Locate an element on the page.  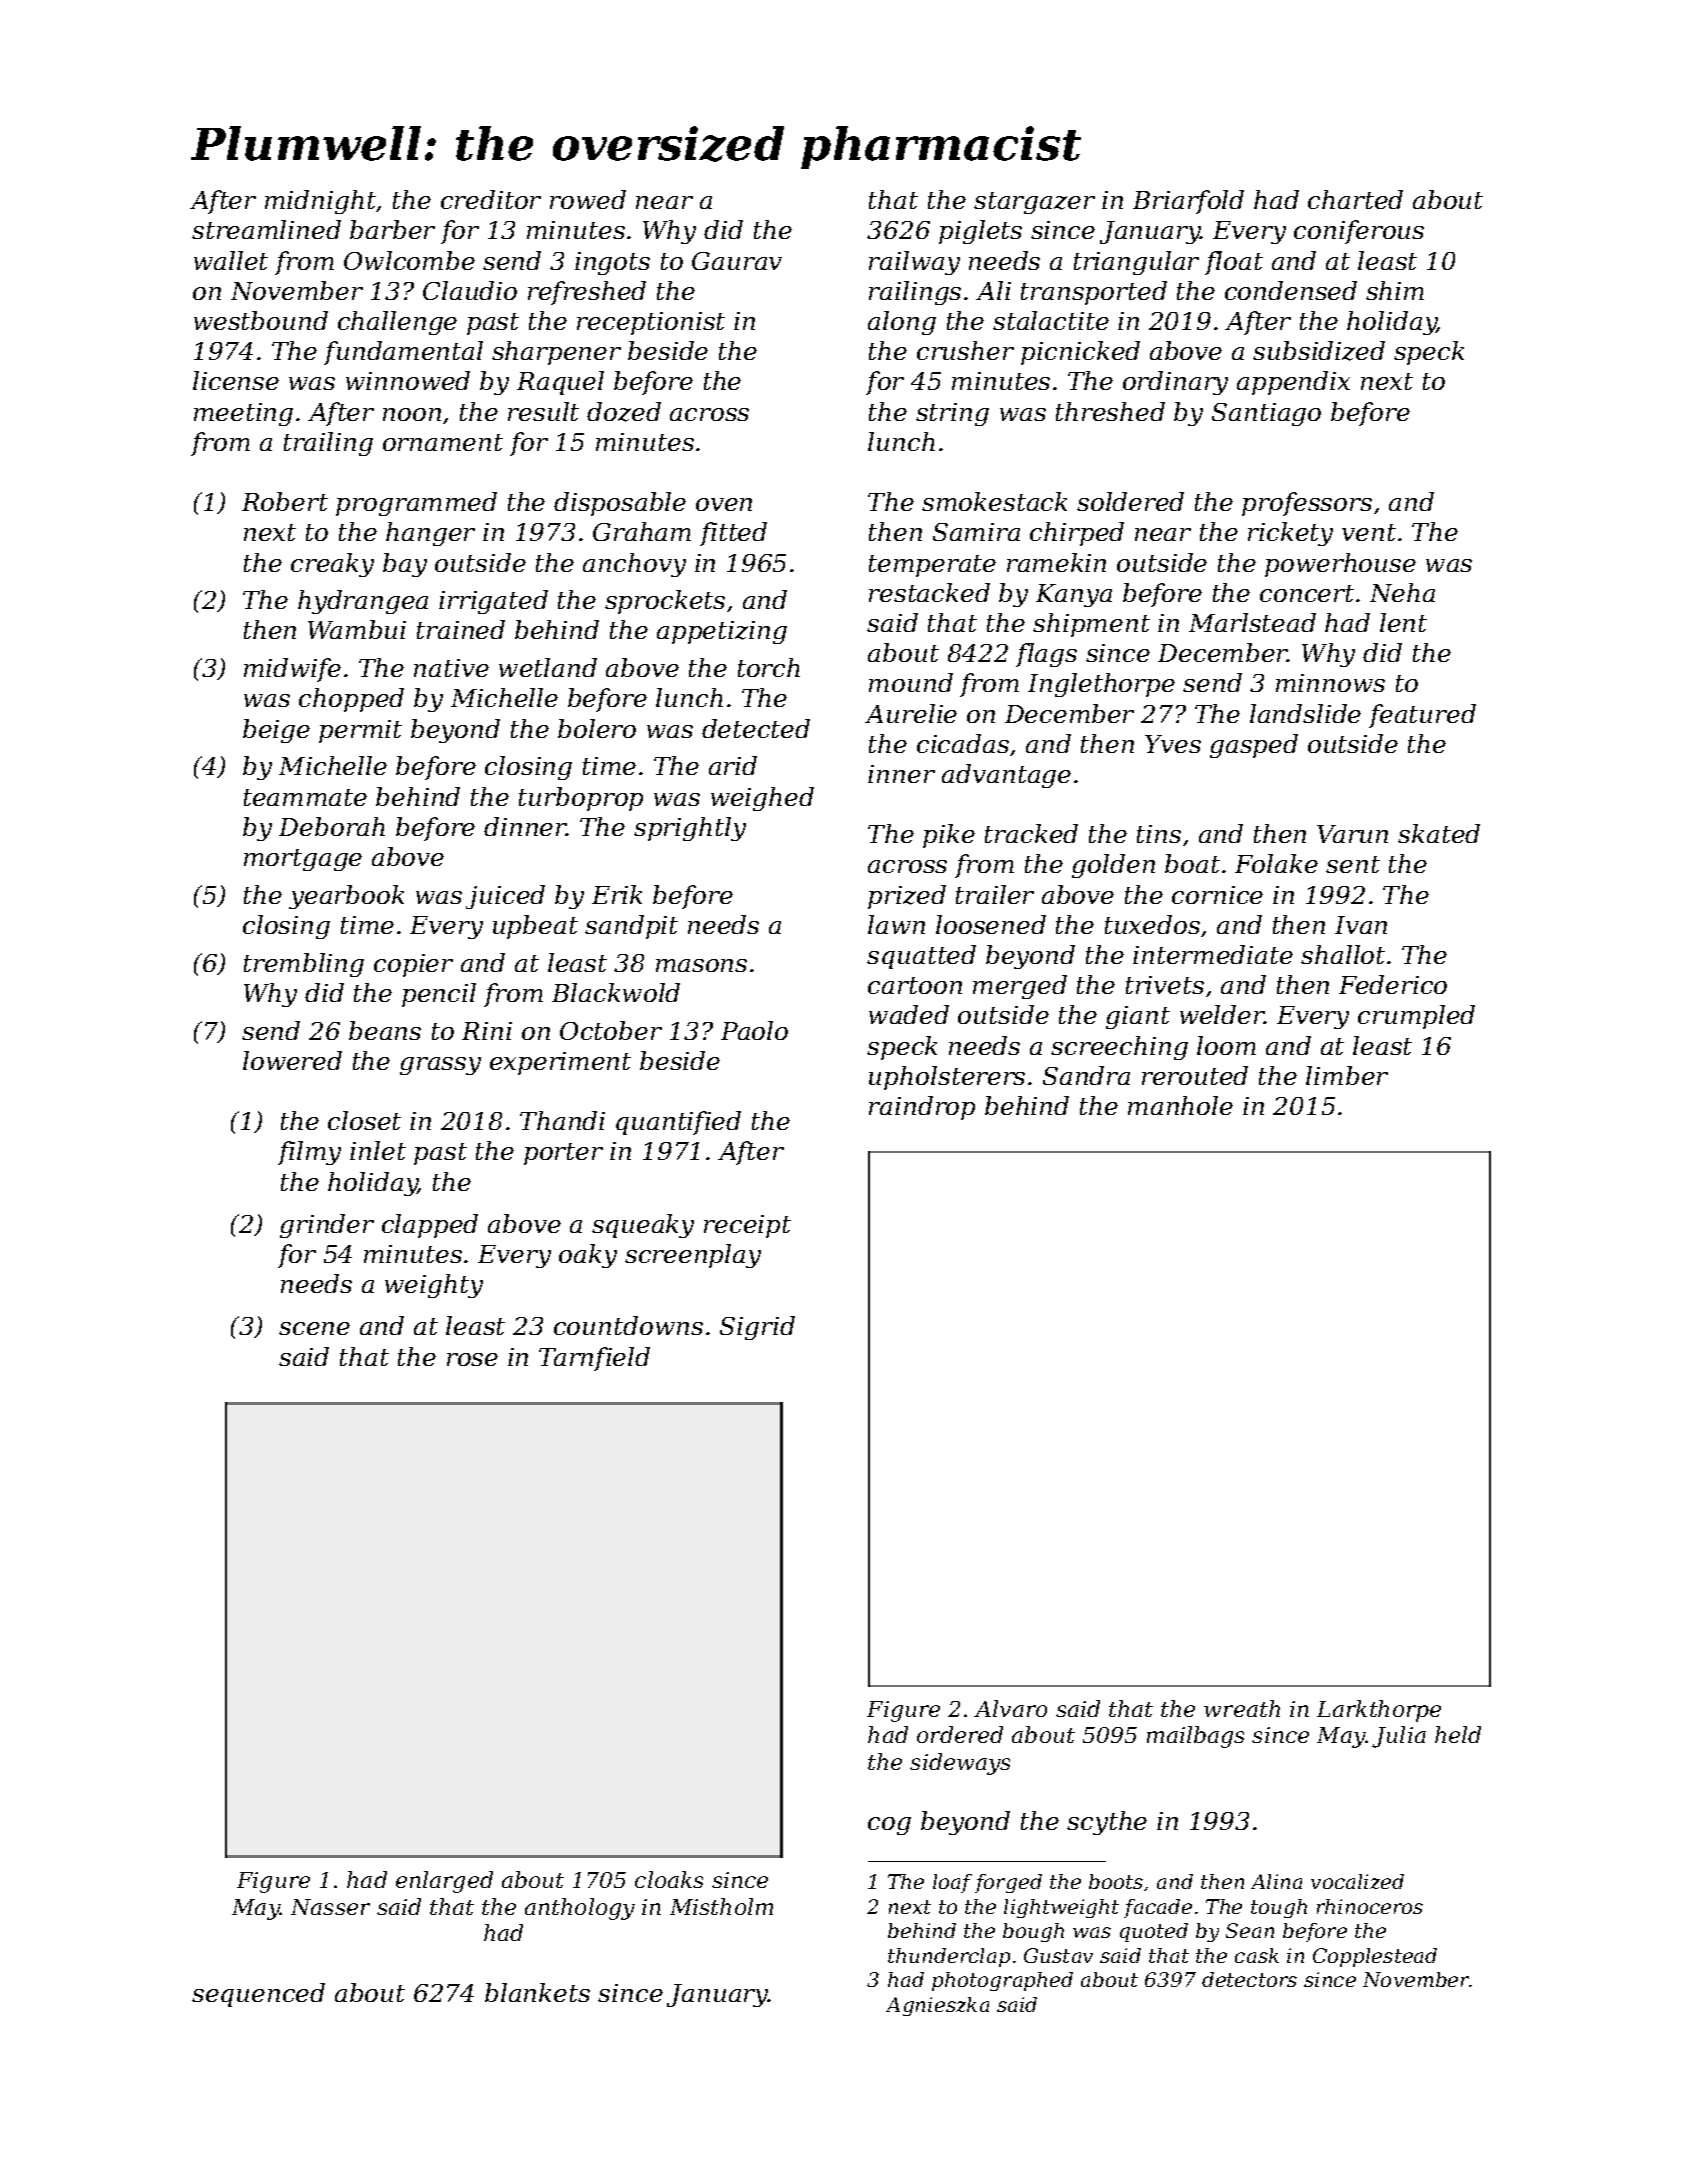
scene is located at coordinates (314, 1328).
